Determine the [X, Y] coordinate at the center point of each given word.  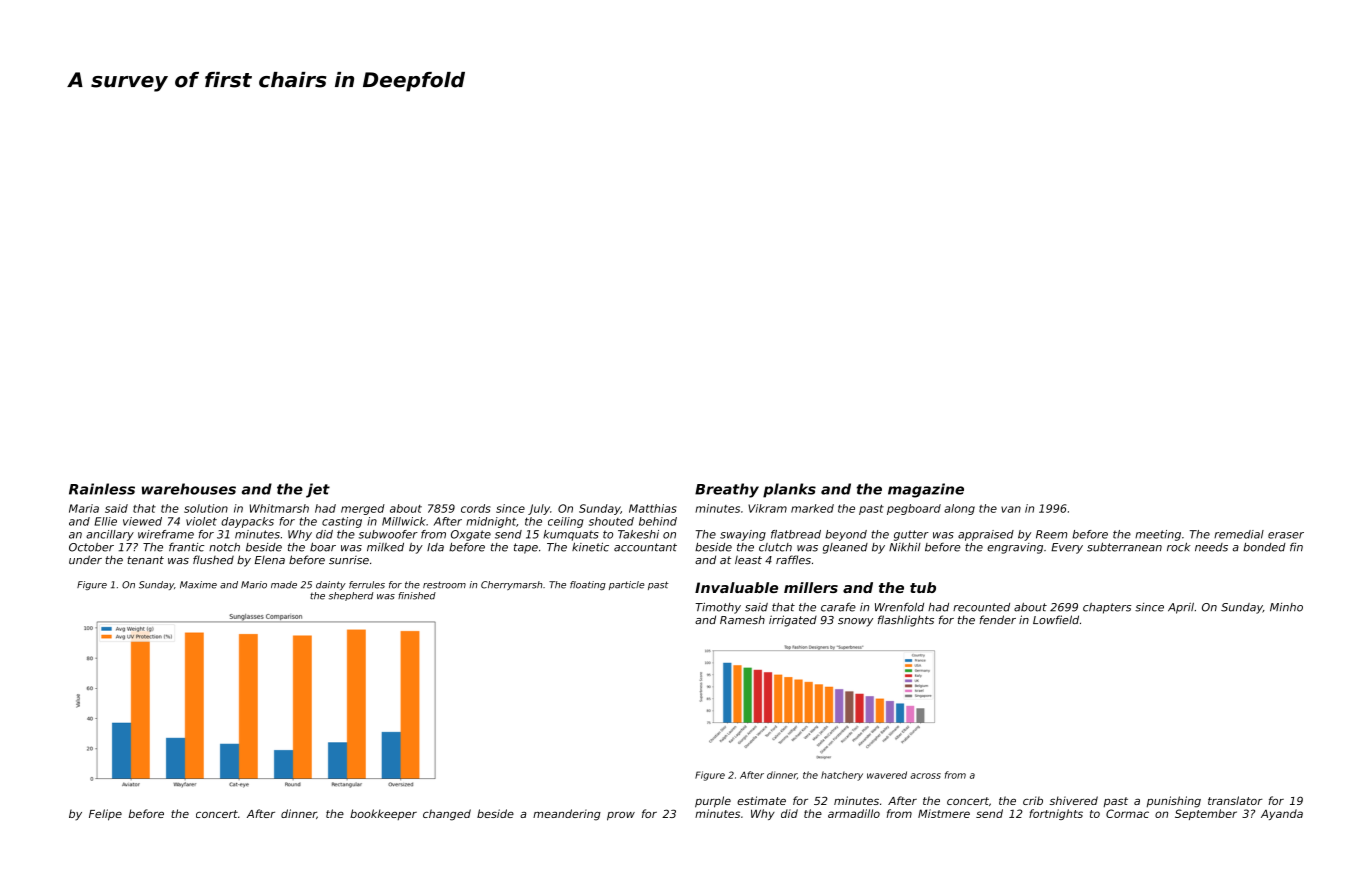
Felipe [105, 815]
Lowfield [1056, 620]
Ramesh [742, 620]
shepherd [351, 596]
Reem [1051, 534]
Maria [84, 508]
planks [789, 490]
